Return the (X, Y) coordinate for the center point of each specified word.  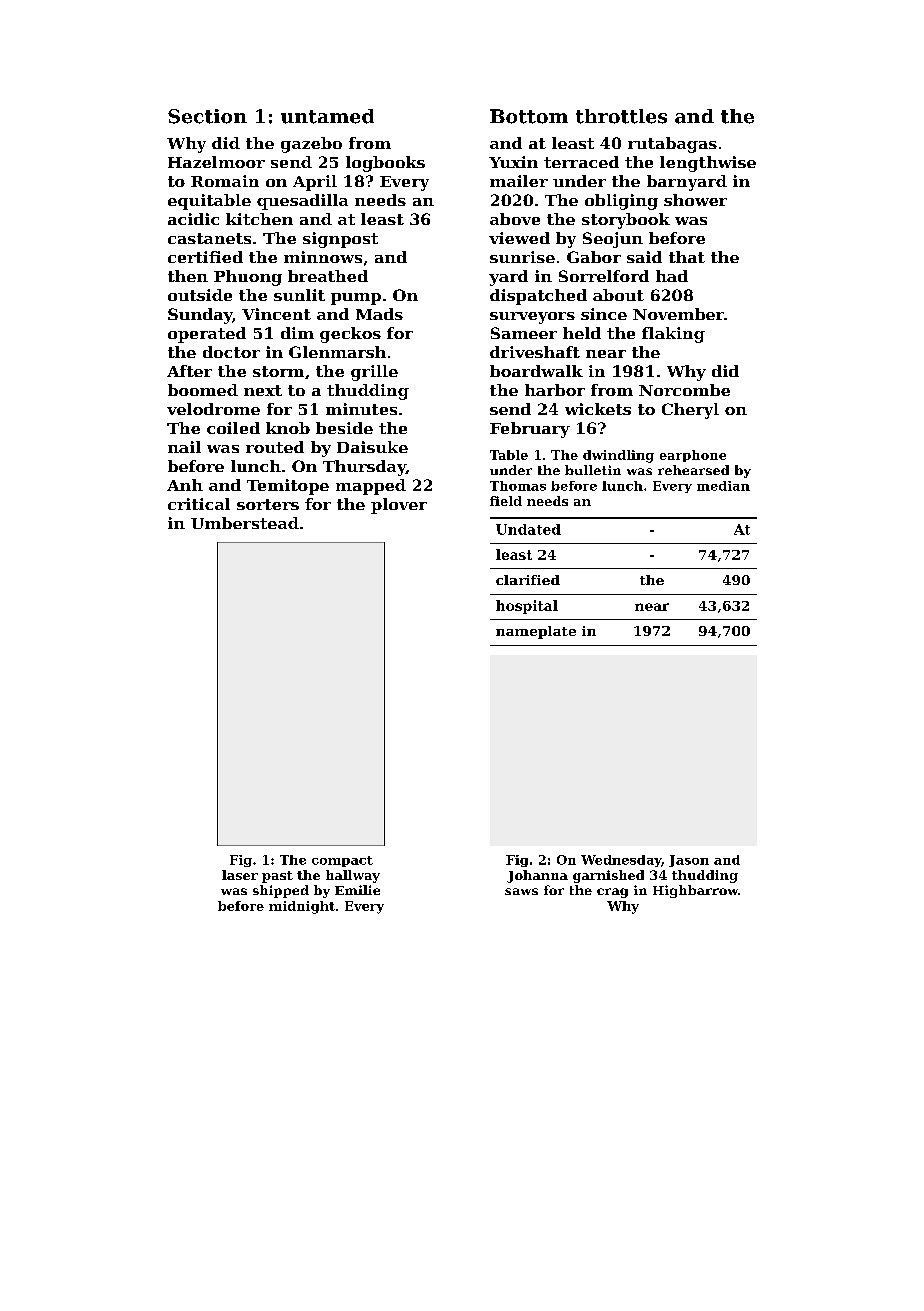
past (277, 877)
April (315, 183)
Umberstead (245, 523)
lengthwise (708, 164)
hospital (527, 607)
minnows (323, 257)
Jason (689, 861)
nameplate (536, 632)
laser (240, 875)
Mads (379, 314)
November (678, 314)
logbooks (385, 164)
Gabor (594, 257)
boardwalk (536, 371)
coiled (233, 428)
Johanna (537, 876)
